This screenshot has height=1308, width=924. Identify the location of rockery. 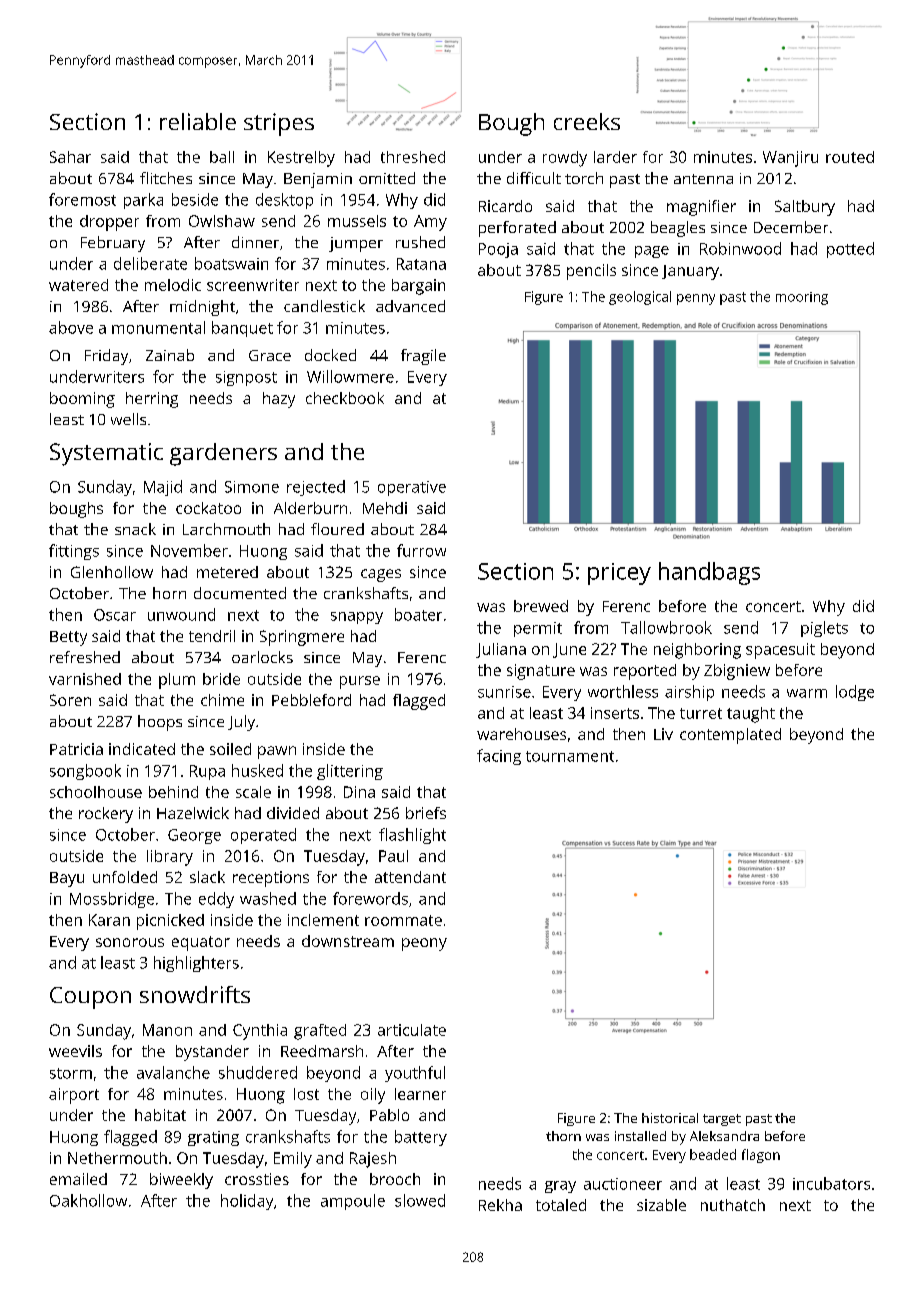
(106, 815).
